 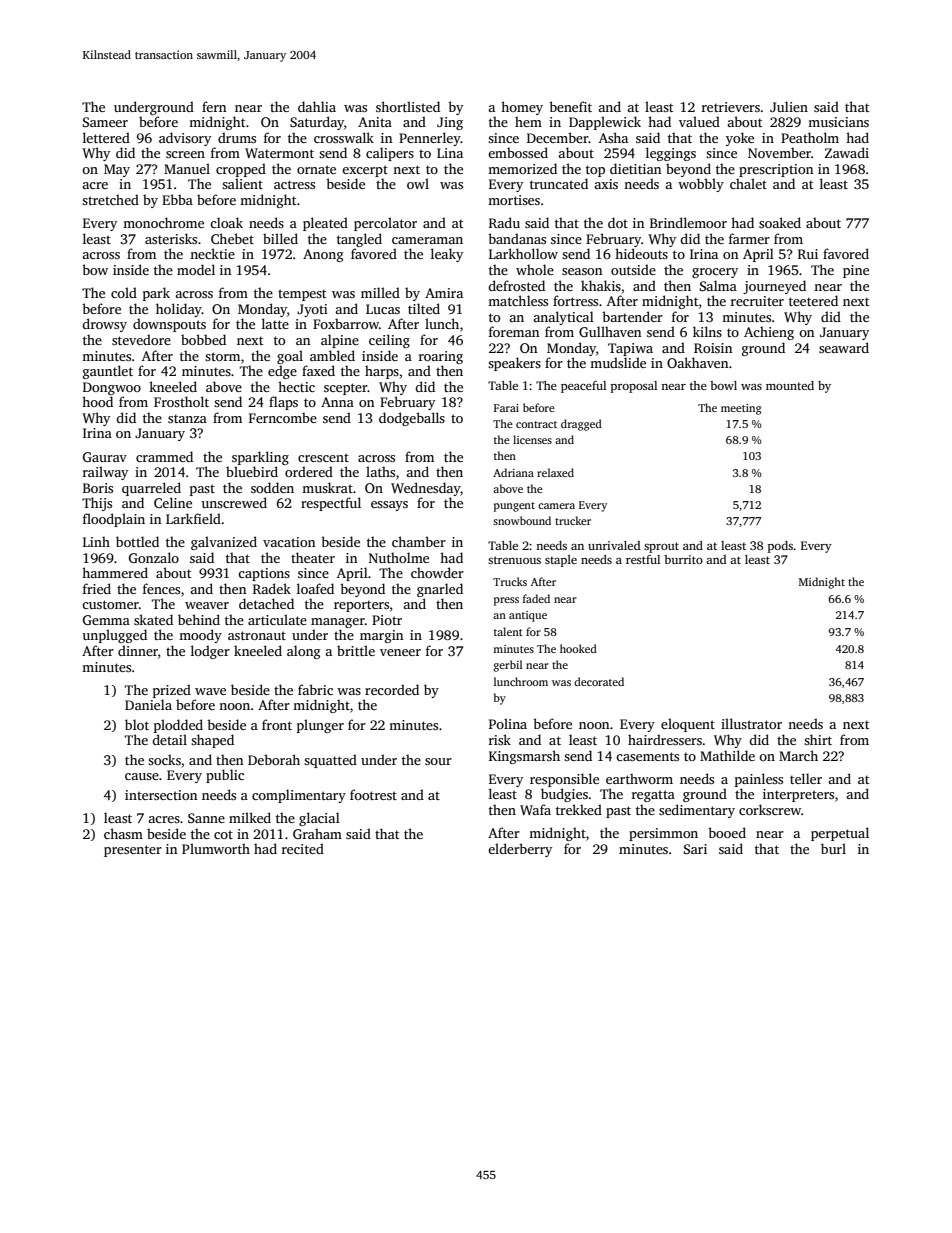 I want to click on Julien, so click(x=789, y=106).
